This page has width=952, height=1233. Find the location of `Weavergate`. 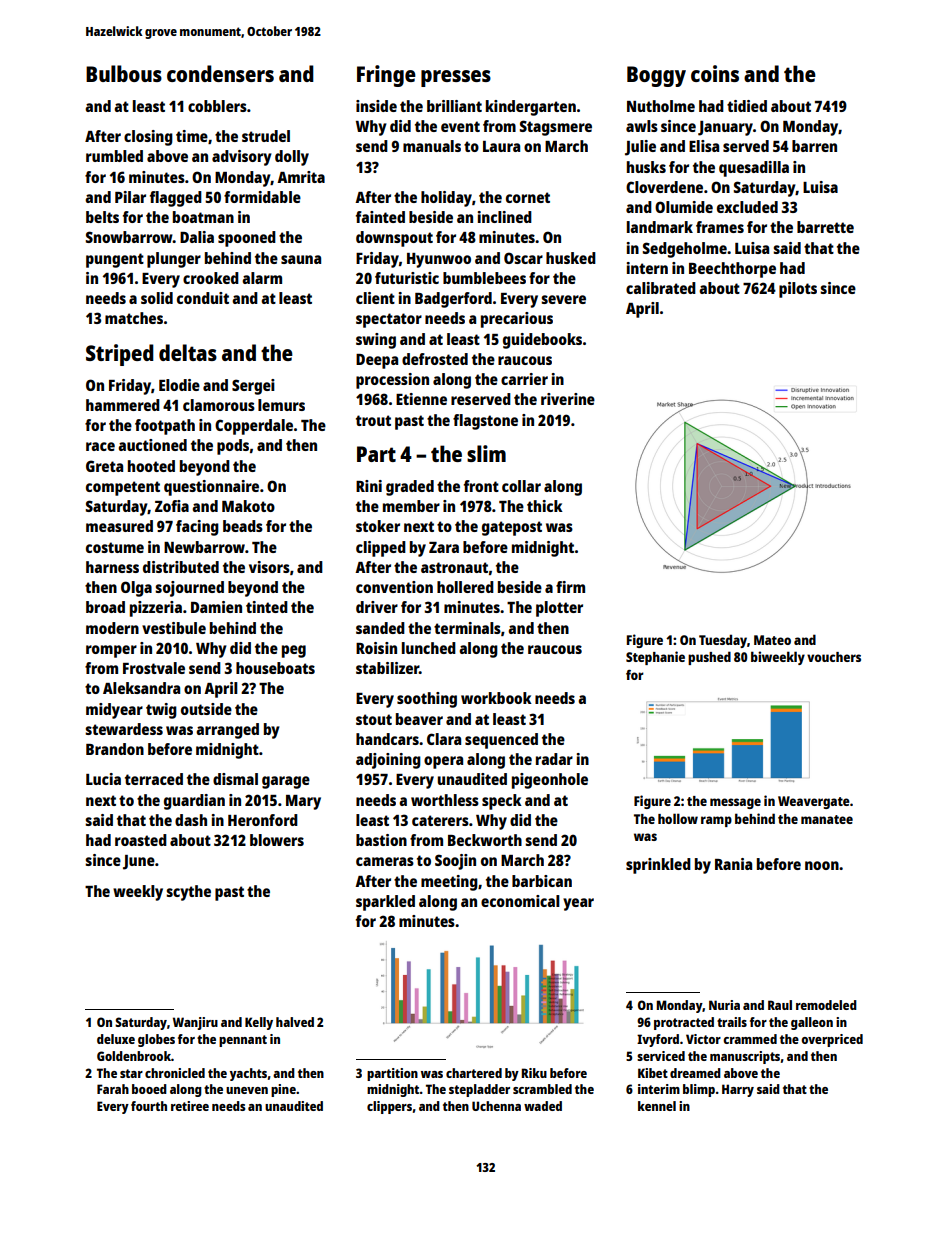

Weavergate is located at coordinates (814, 802).
